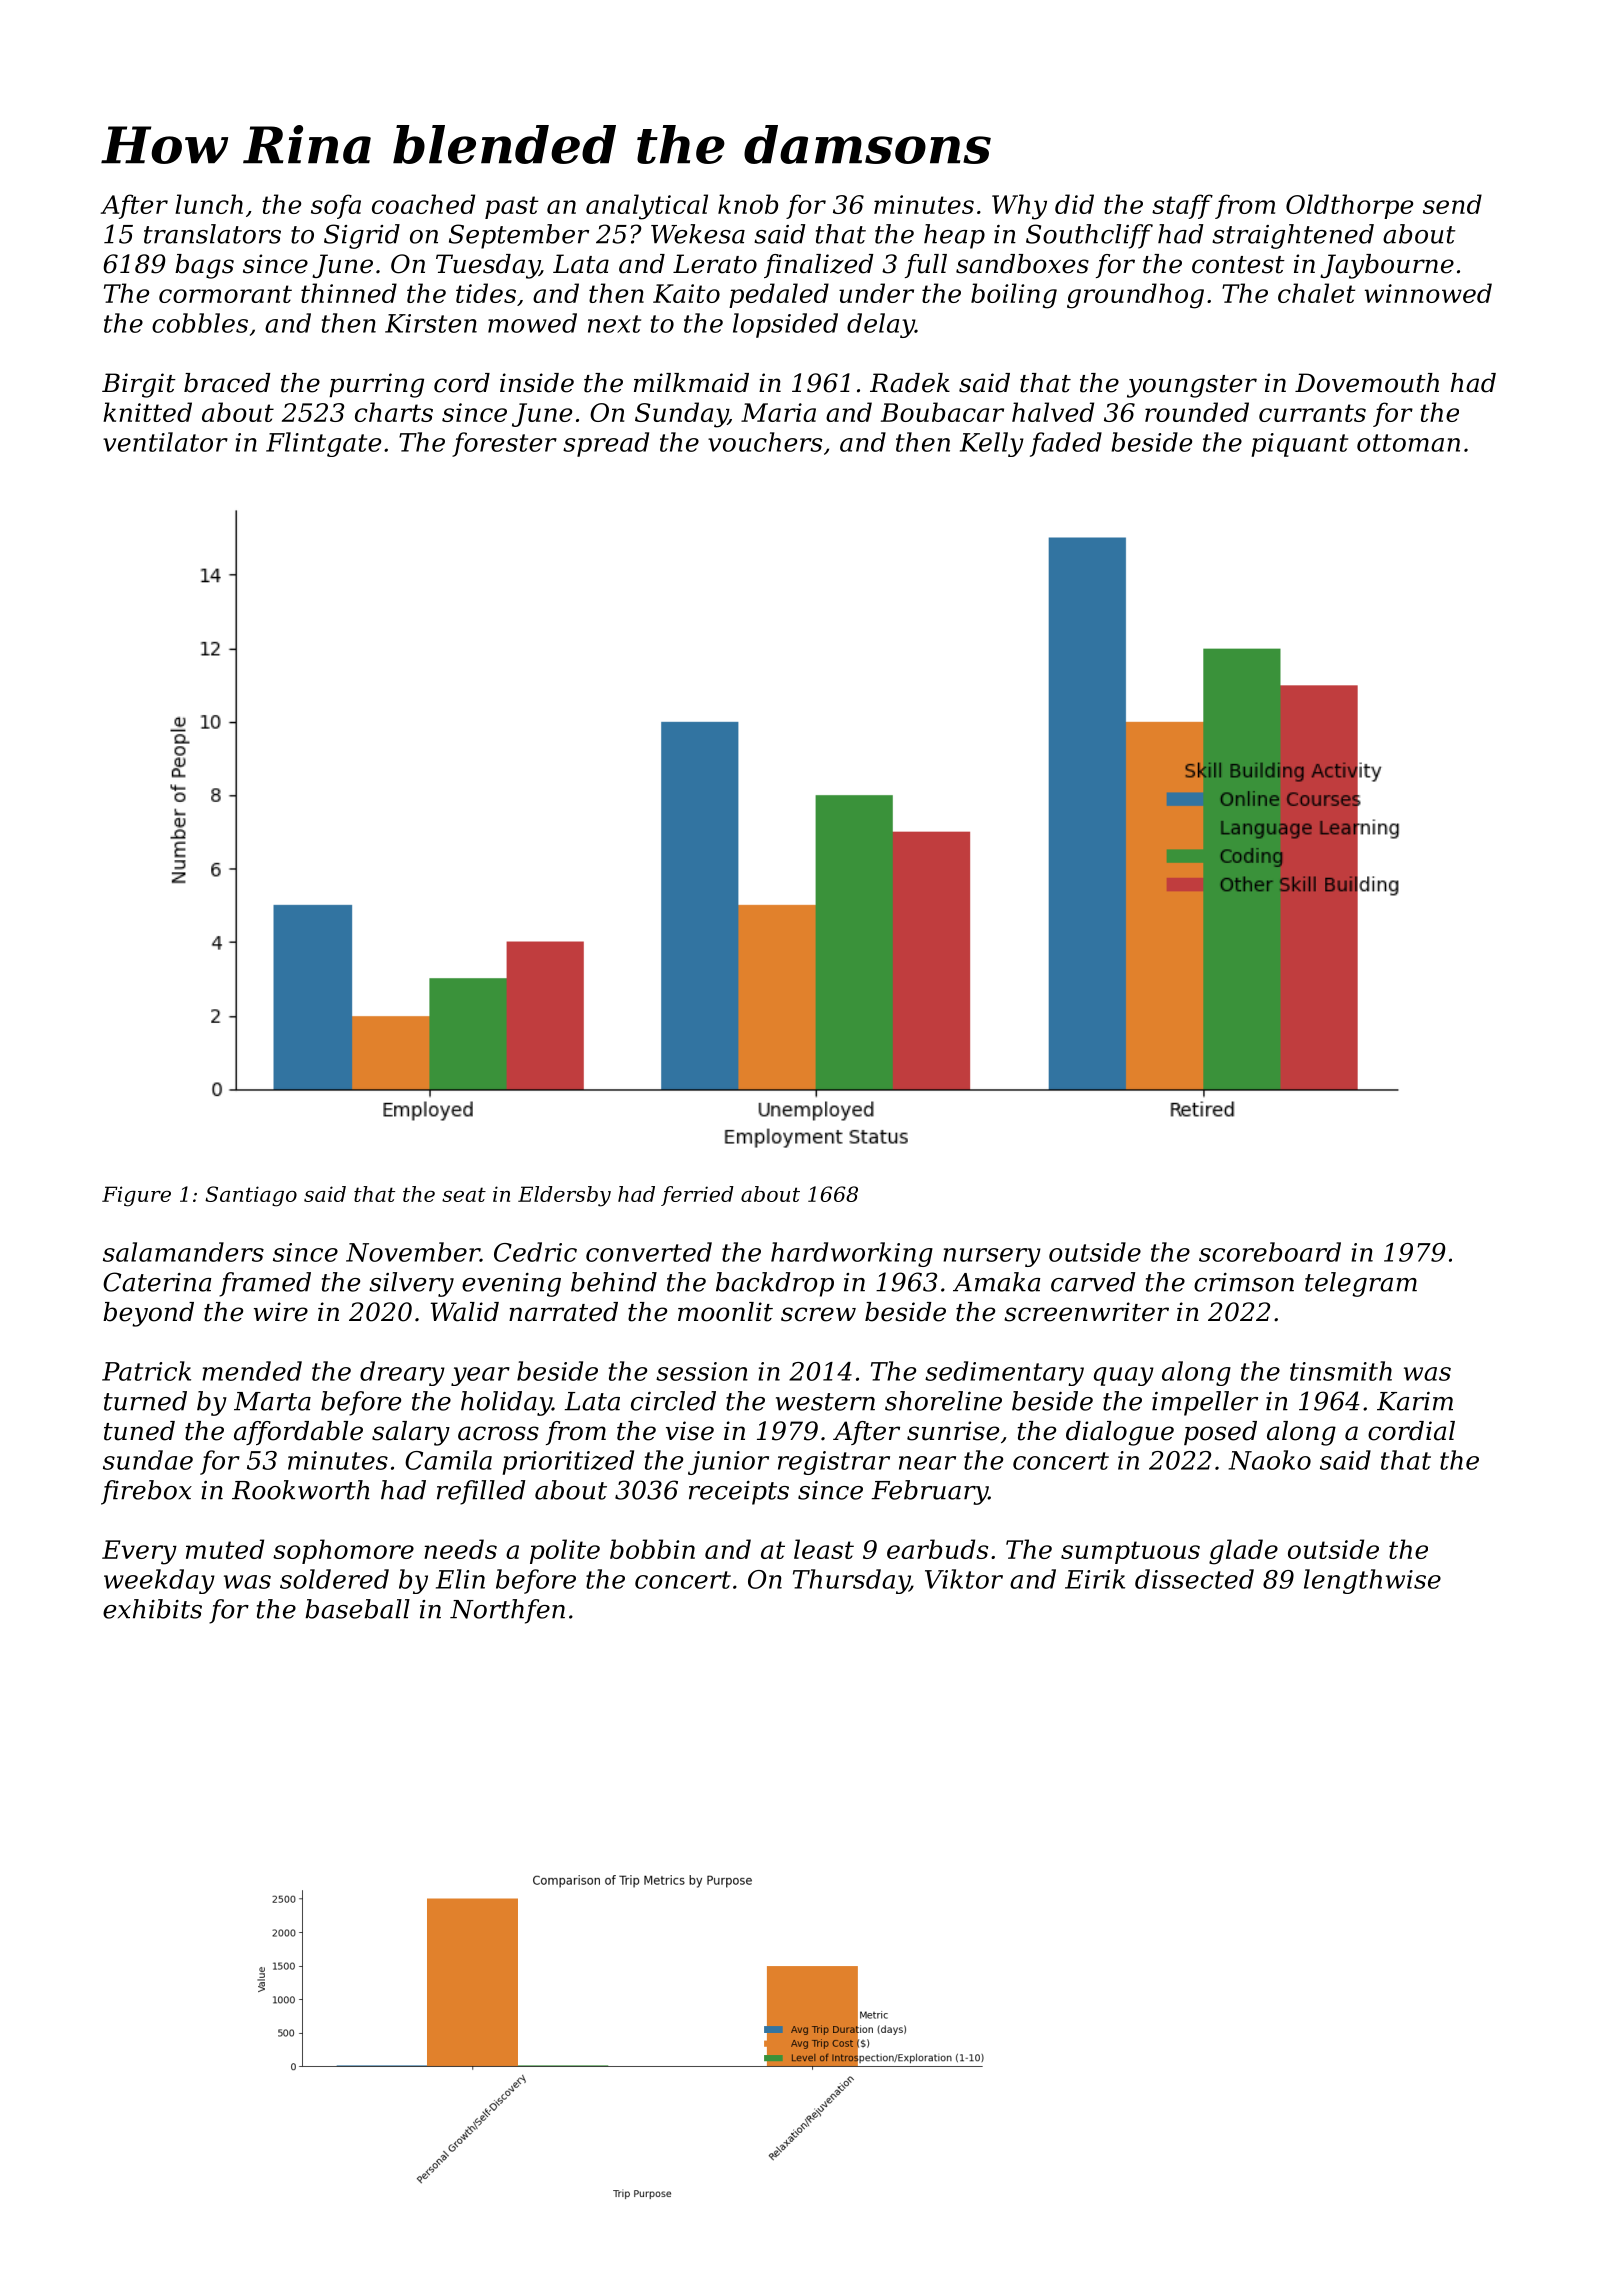 Image resolution: width=1620 pixels, height=2292 pixels. Describe the element at coordinates (1452, 204) in the page. I see `send` at that location.
